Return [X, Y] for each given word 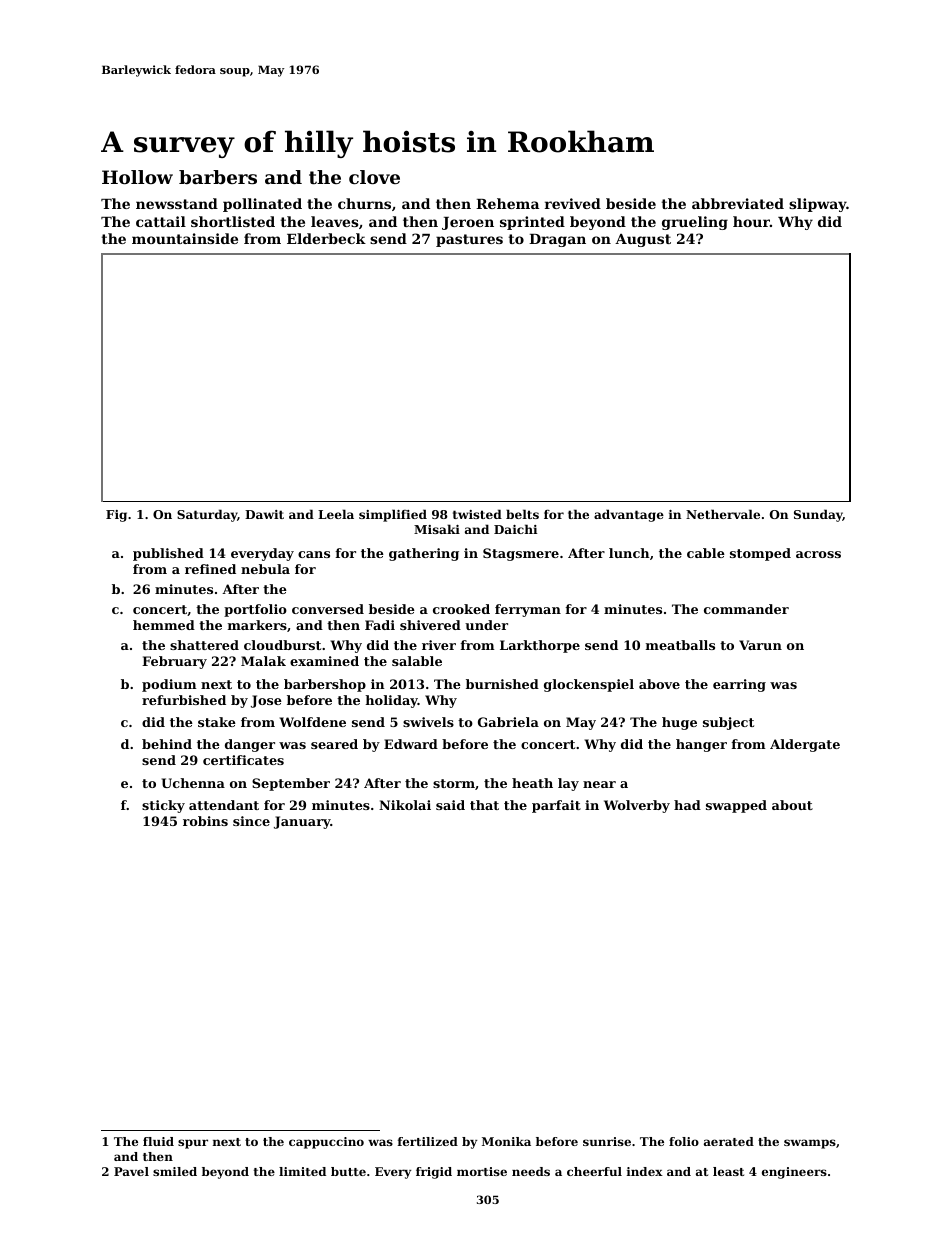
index [645, 1171]
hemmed [164, 625]
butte [348, 1171]
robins [205, 821]
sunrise [607, 1141]
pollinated [262, 205]
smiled [175, 1171]
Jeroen [468, 223]
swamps [810, 1144]
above [659, 684]
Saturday [207, 515]
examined [324, 661]
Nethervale [723, 514]
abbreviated [738, 203]
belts [522, 514]
